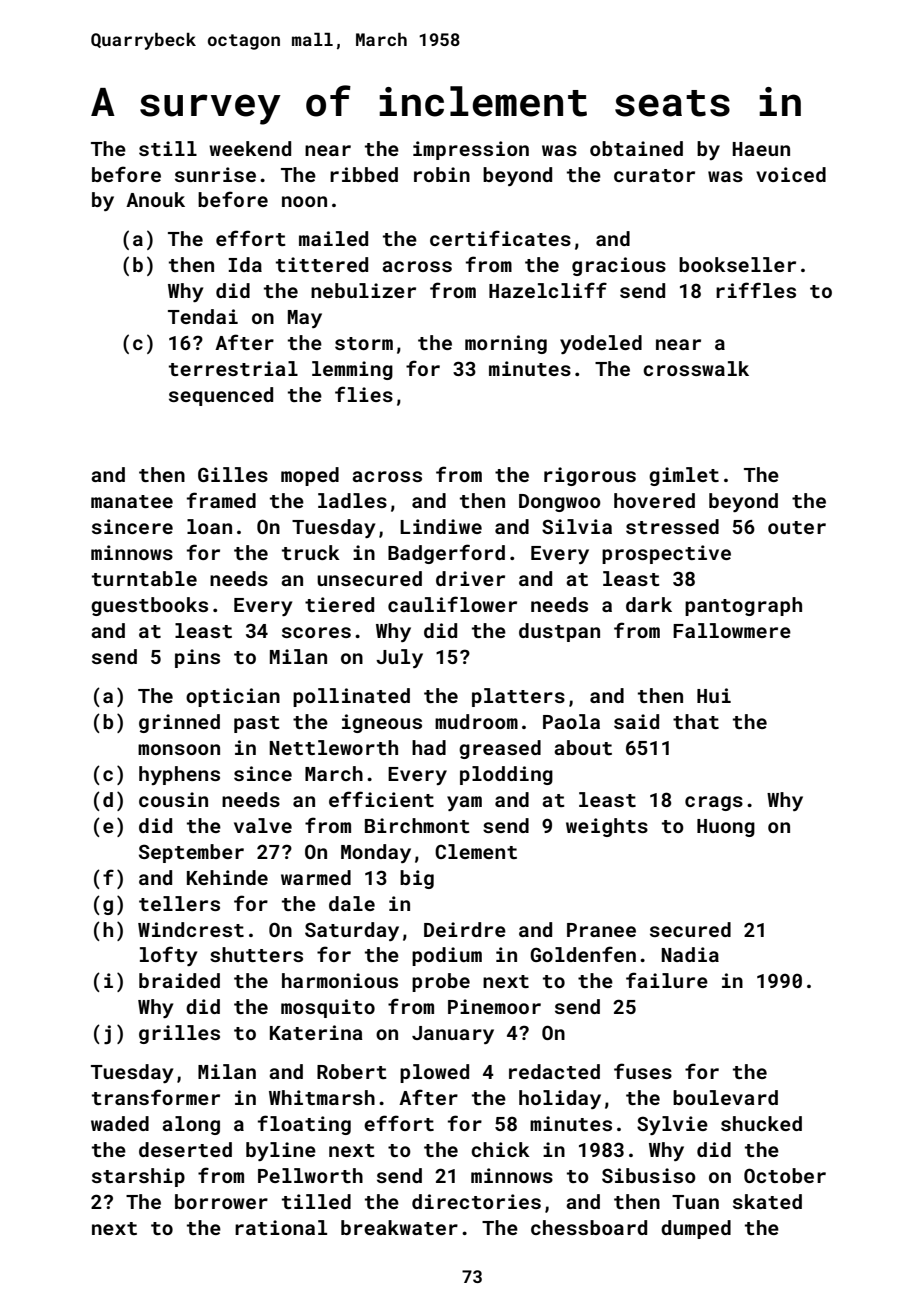 This screenshot has height=1308, width=924. Describe the element at coordinates (446, 554) in the screenshot. I see `Badgerford` at that location.
